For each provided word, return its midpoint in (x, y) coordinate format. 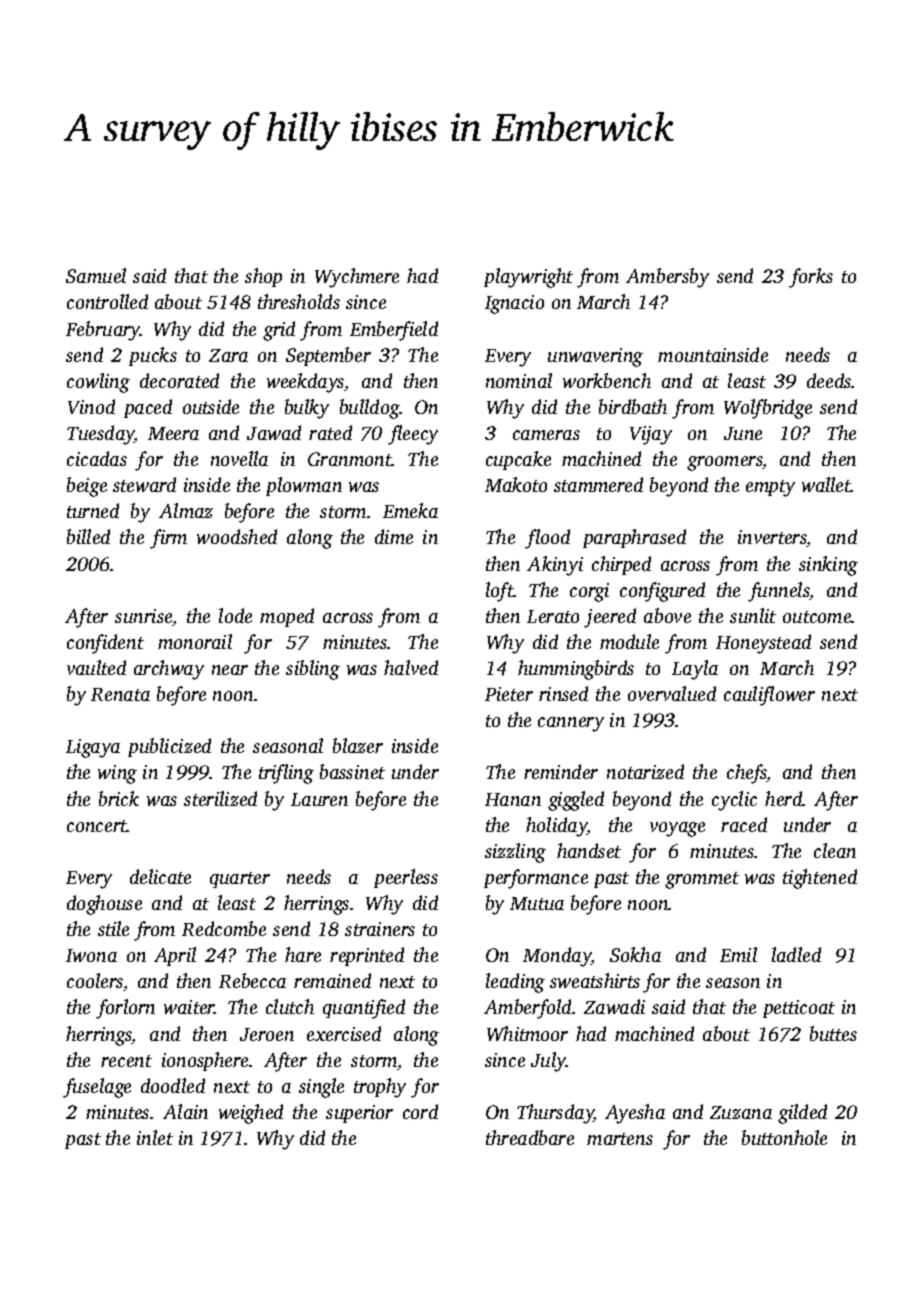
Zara (228, 355)
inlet (155, 1137)
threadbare (530, 1137)
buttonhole (784, 1137)
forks (811, 278)
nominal (519, 380)
